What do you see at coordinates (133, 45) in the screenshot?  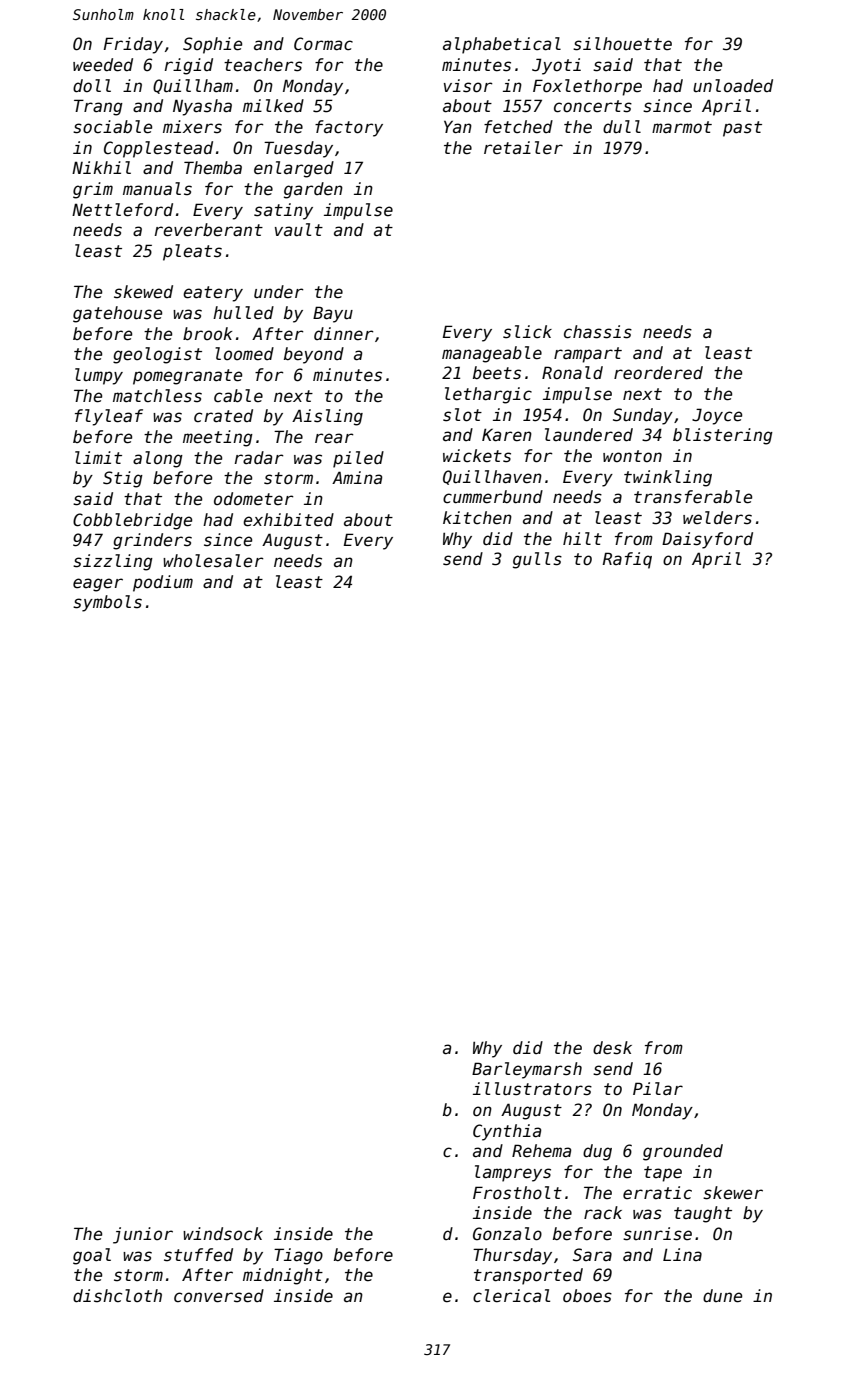 I see `Friday` at bounding box center [133, 45].
